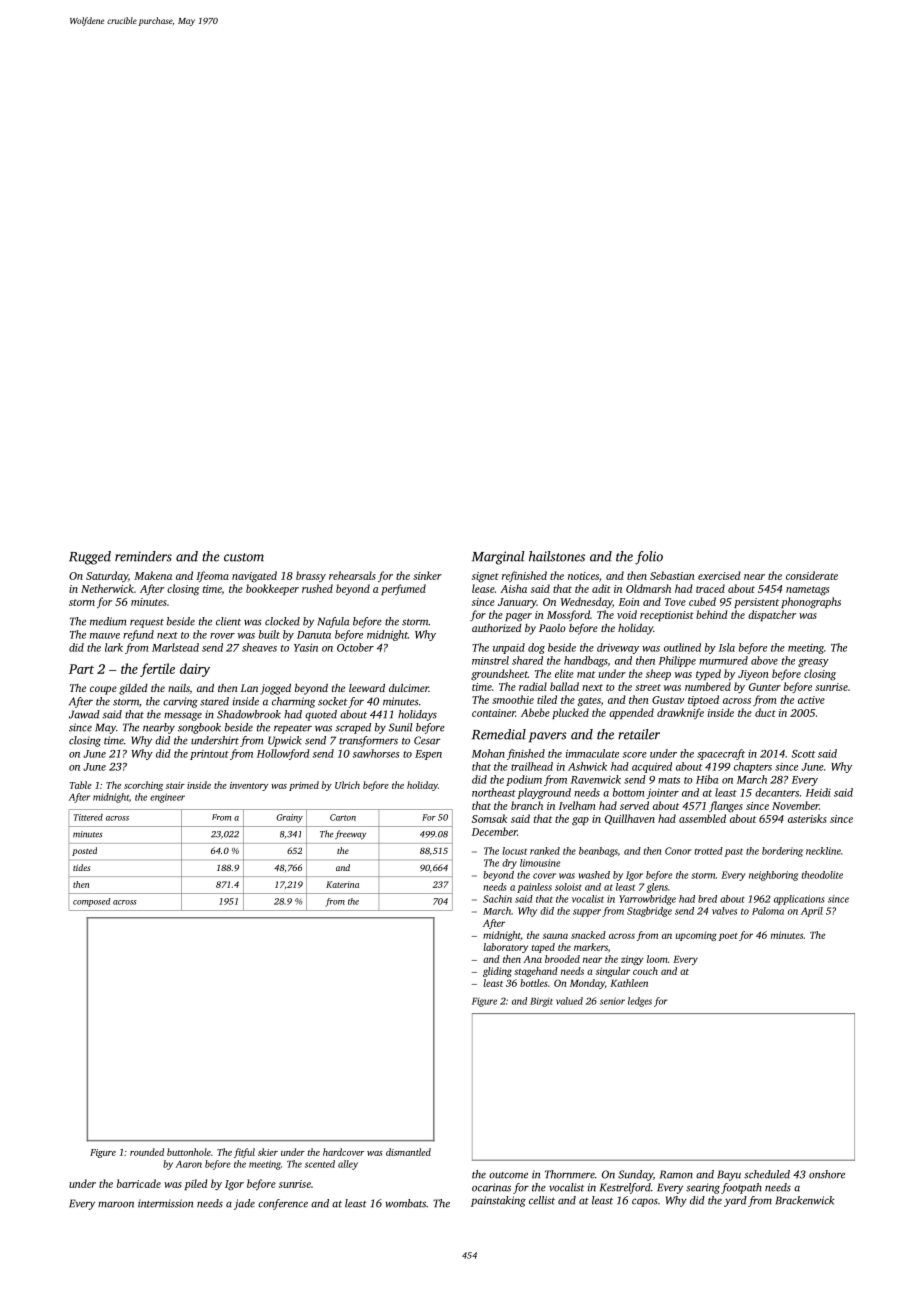  I want to click on asterisks, so click(807, 818).
